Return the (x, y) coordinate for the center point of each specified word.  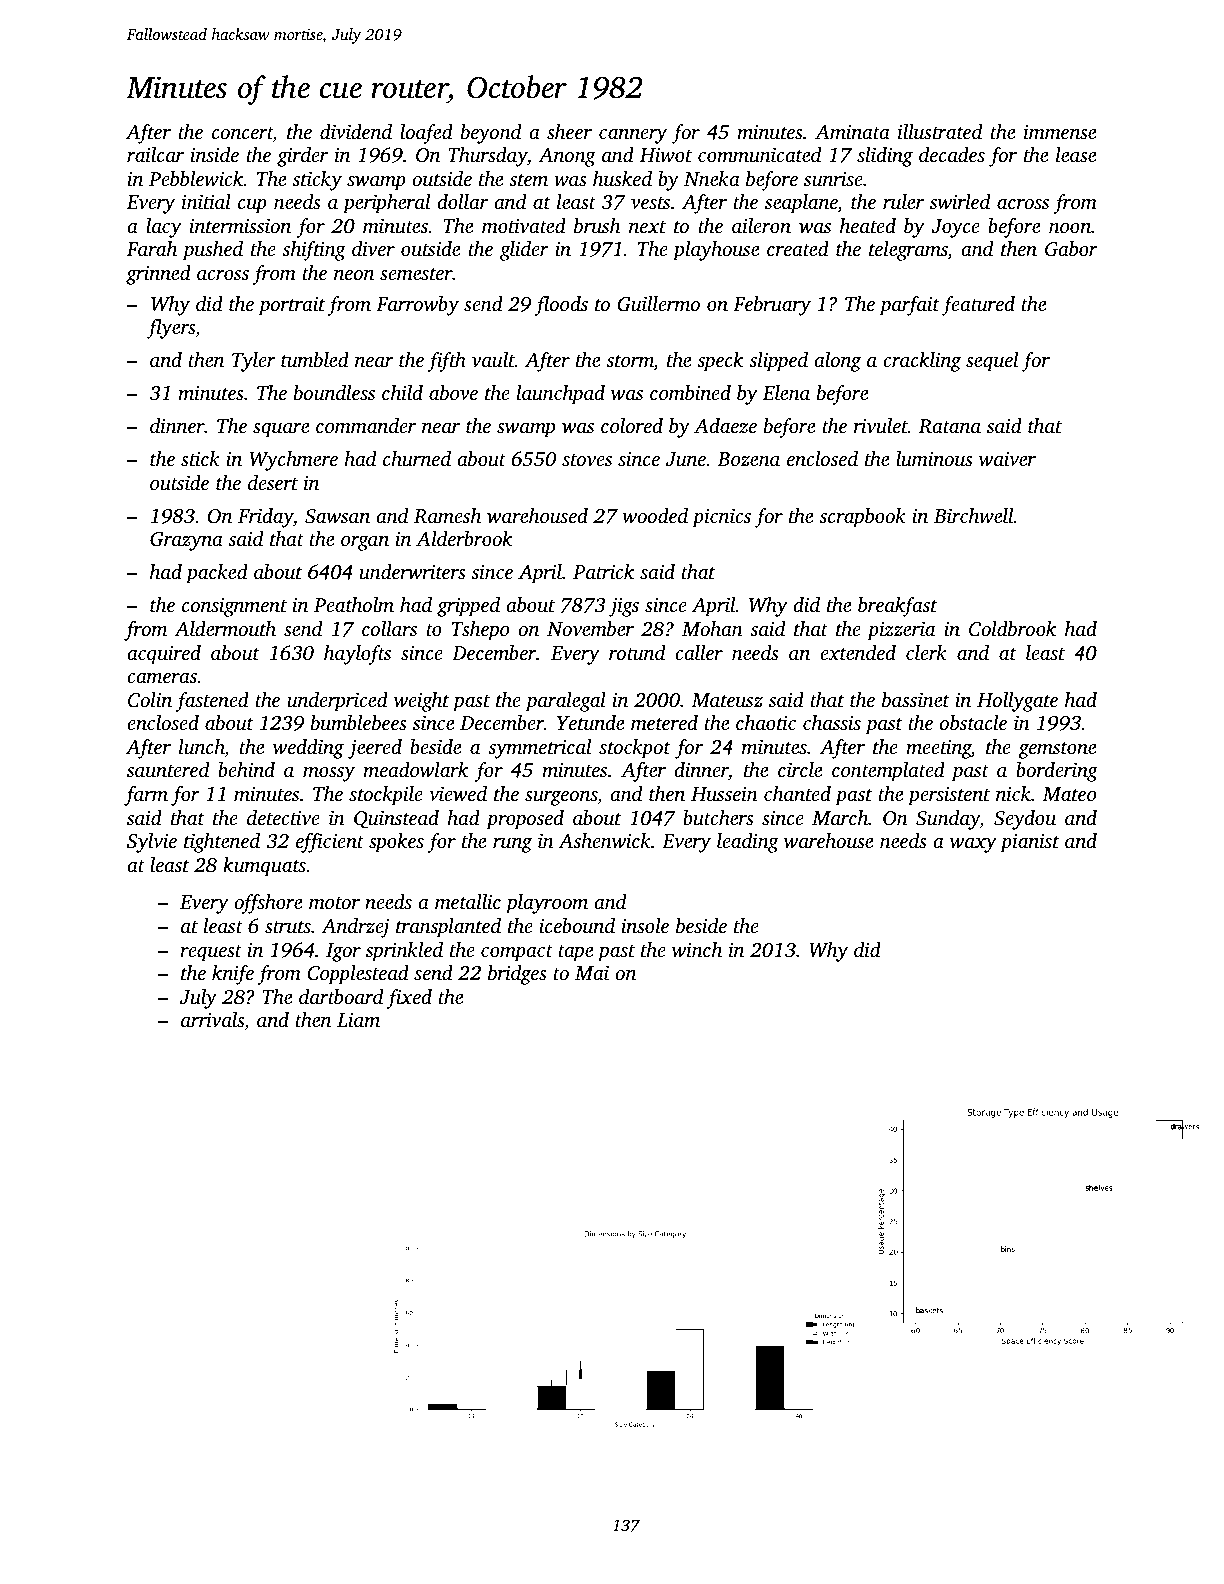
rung (512, 845)
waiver (1007, 459)
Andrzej (355, 928)
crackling (922, 362)
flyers (171, 329)
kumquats (264, 867)
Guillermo (658, 304)
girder (302, 157)
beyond (491, 134)
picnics (721, 518)
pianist (1029, 843)
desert (273, 482)
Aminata (852, 132)
